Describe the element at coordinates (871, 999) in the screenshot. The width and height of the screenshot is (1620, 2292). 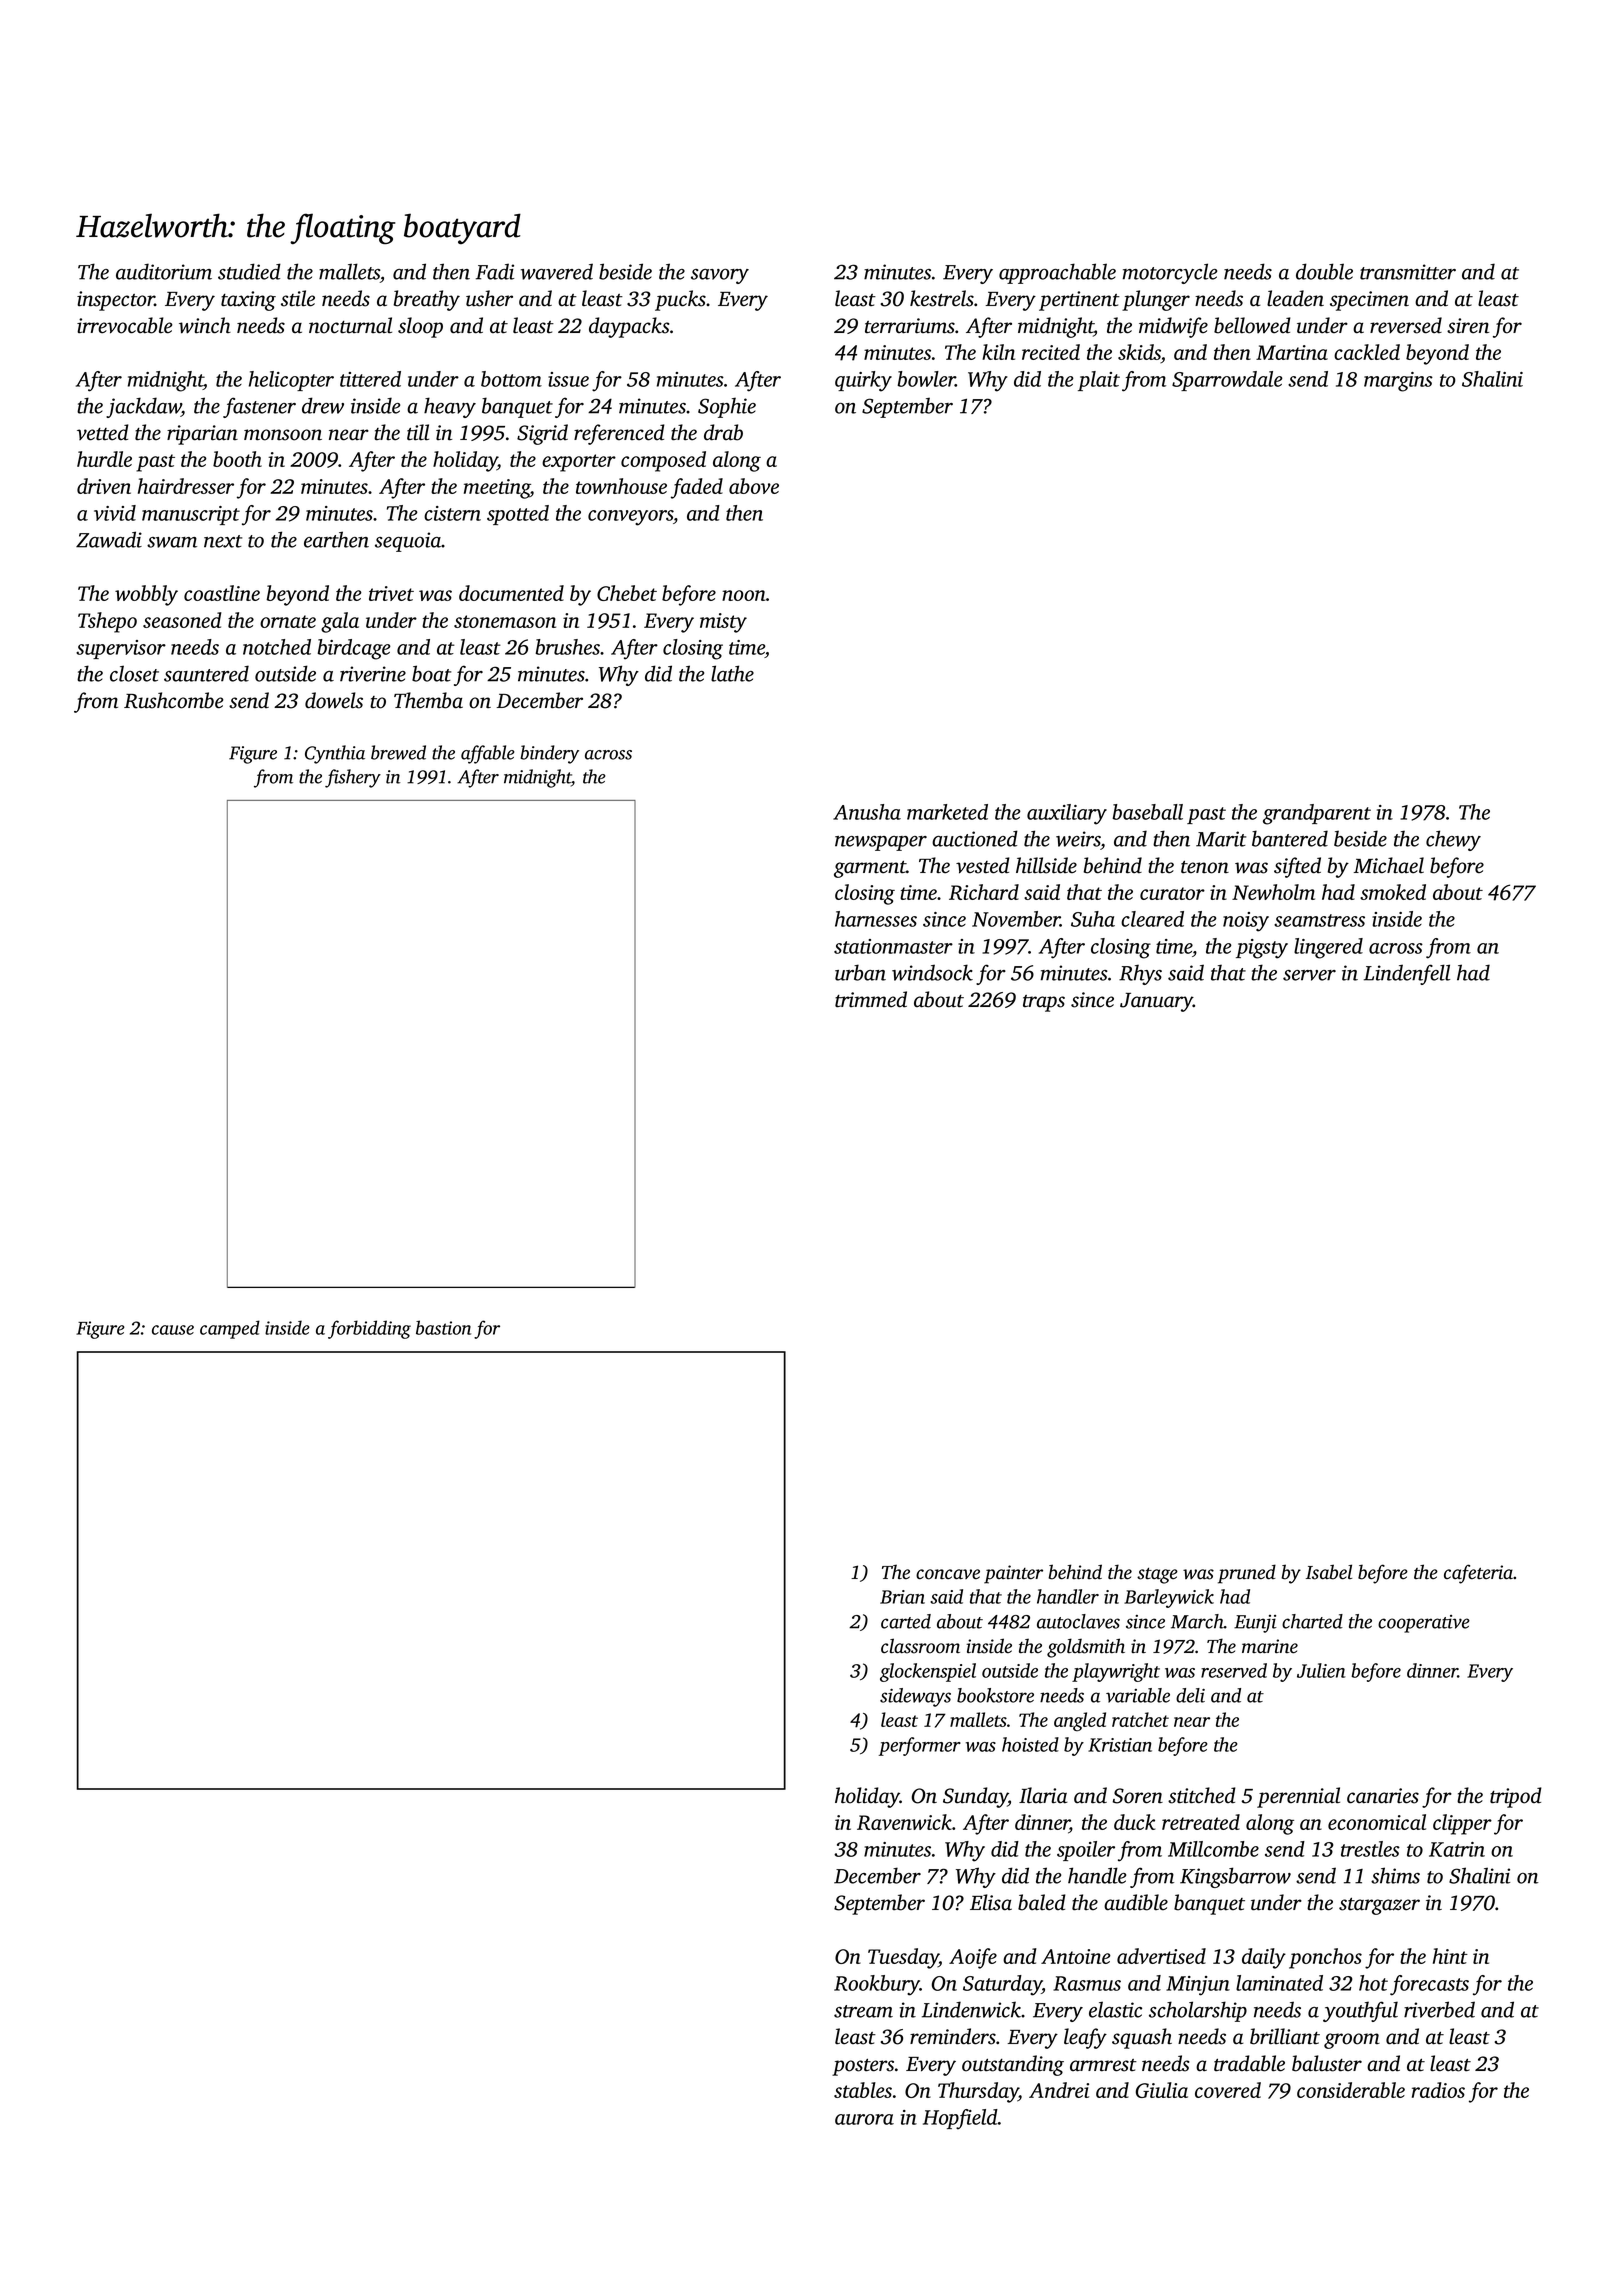
I see `trimmed` at that location.
